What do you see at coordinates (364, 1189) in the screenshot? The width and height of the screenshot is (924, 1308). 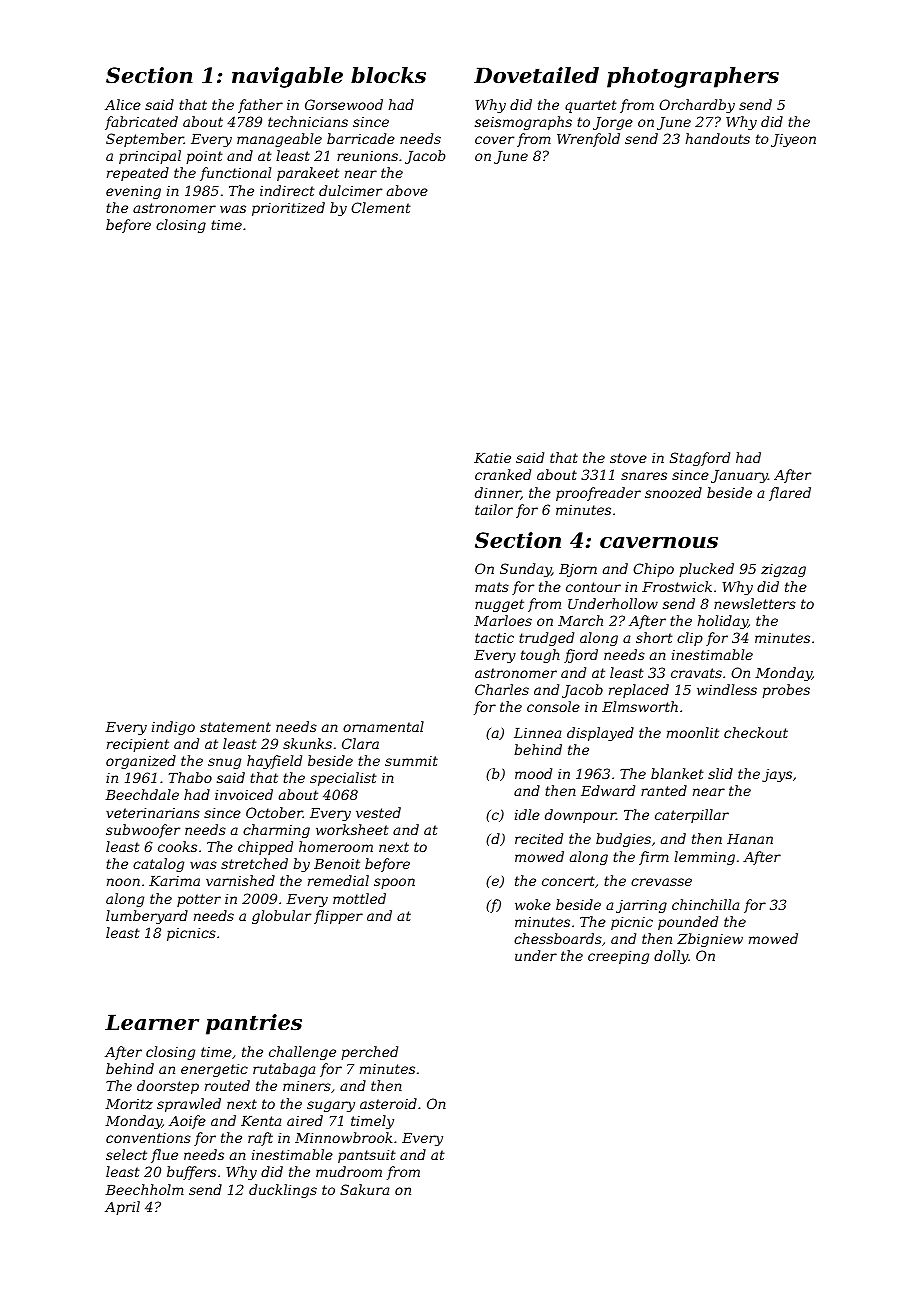 I see `Sakura` at bounding box center [364, 1189].
